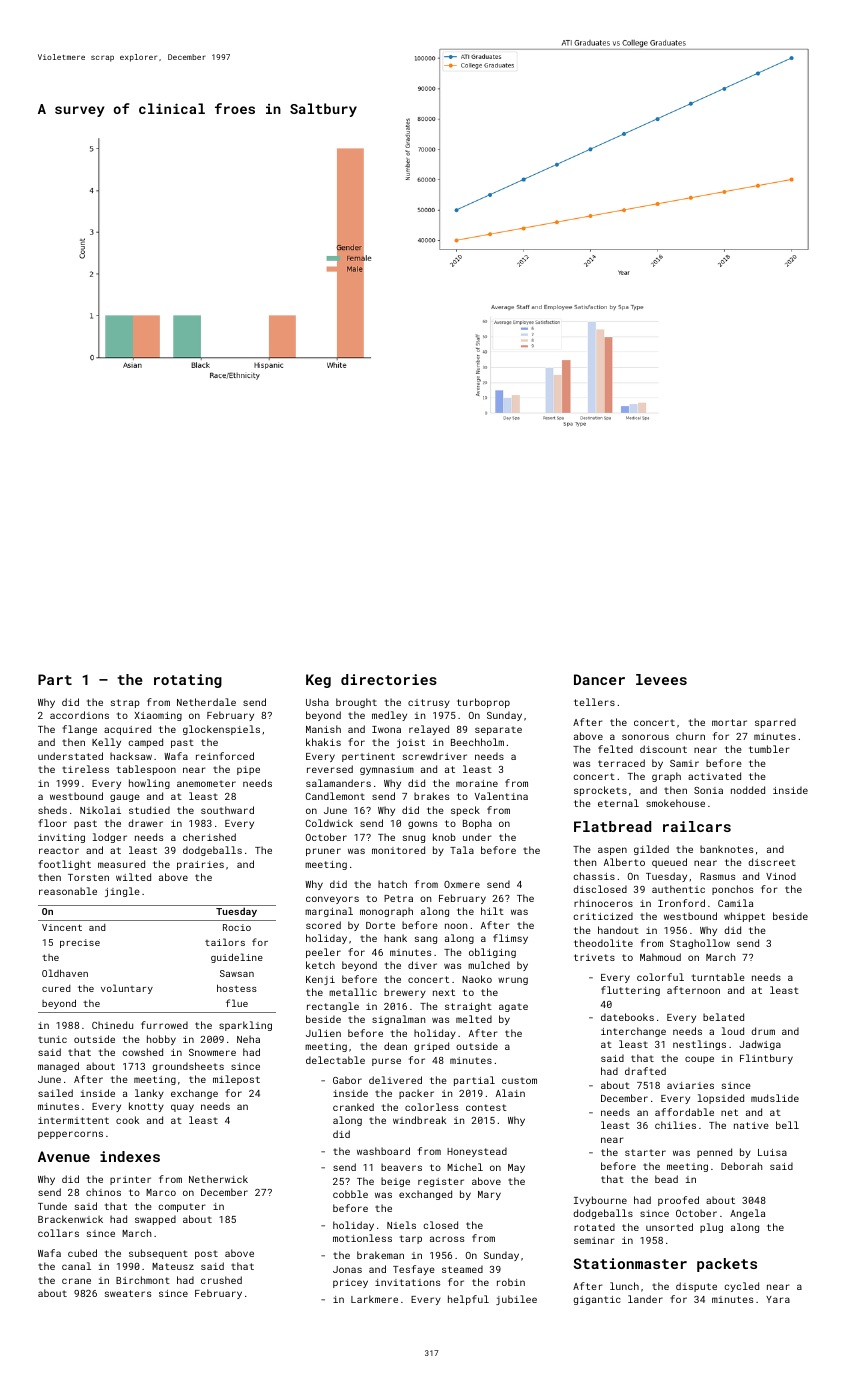  What do you see at coordinates (599, 679) in the page?
I see `Dancer` at bounding box center [599, 679].
